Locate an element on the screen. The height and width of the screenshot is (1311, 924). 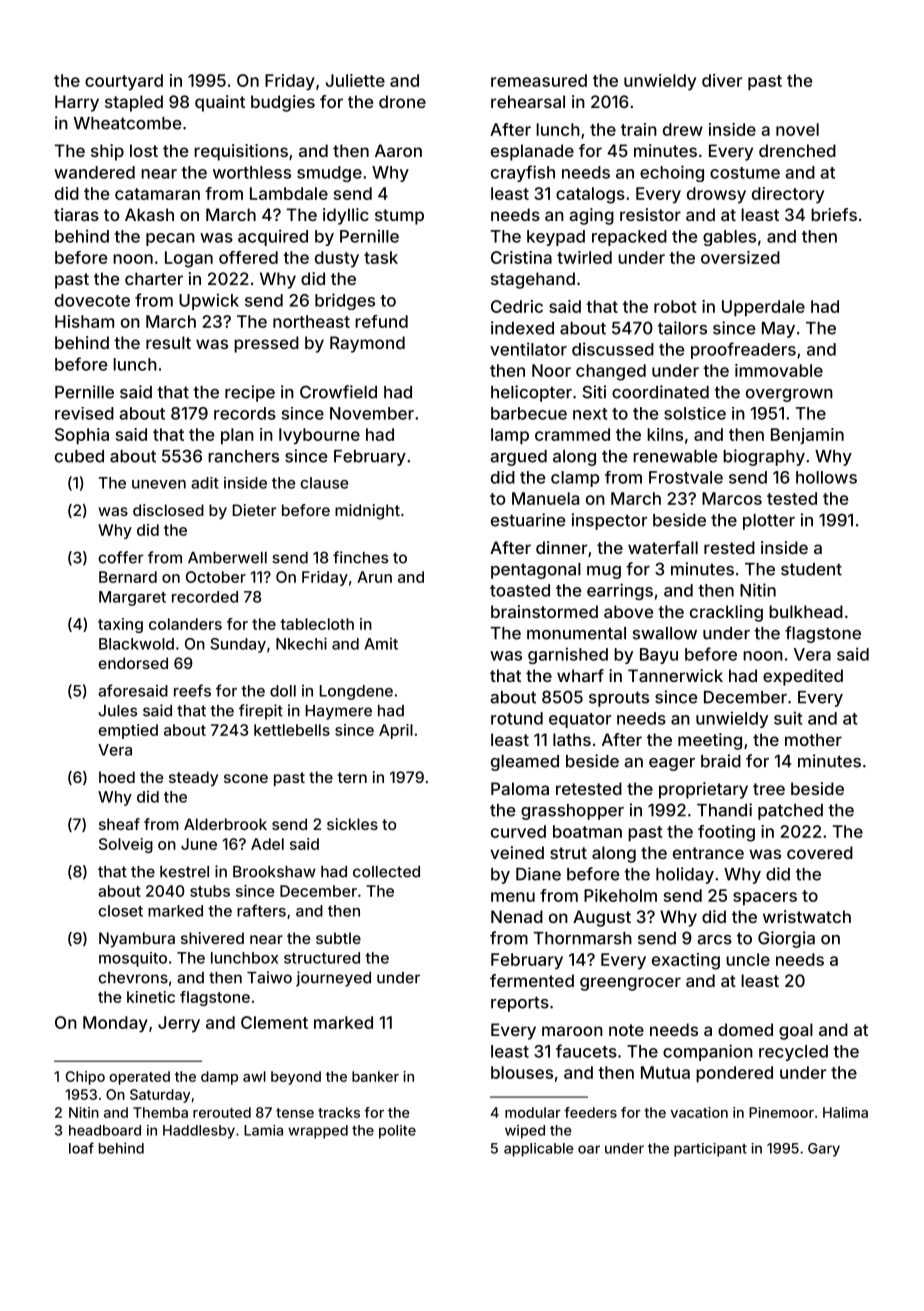
Raymond is located at coordinates (367, 344).
